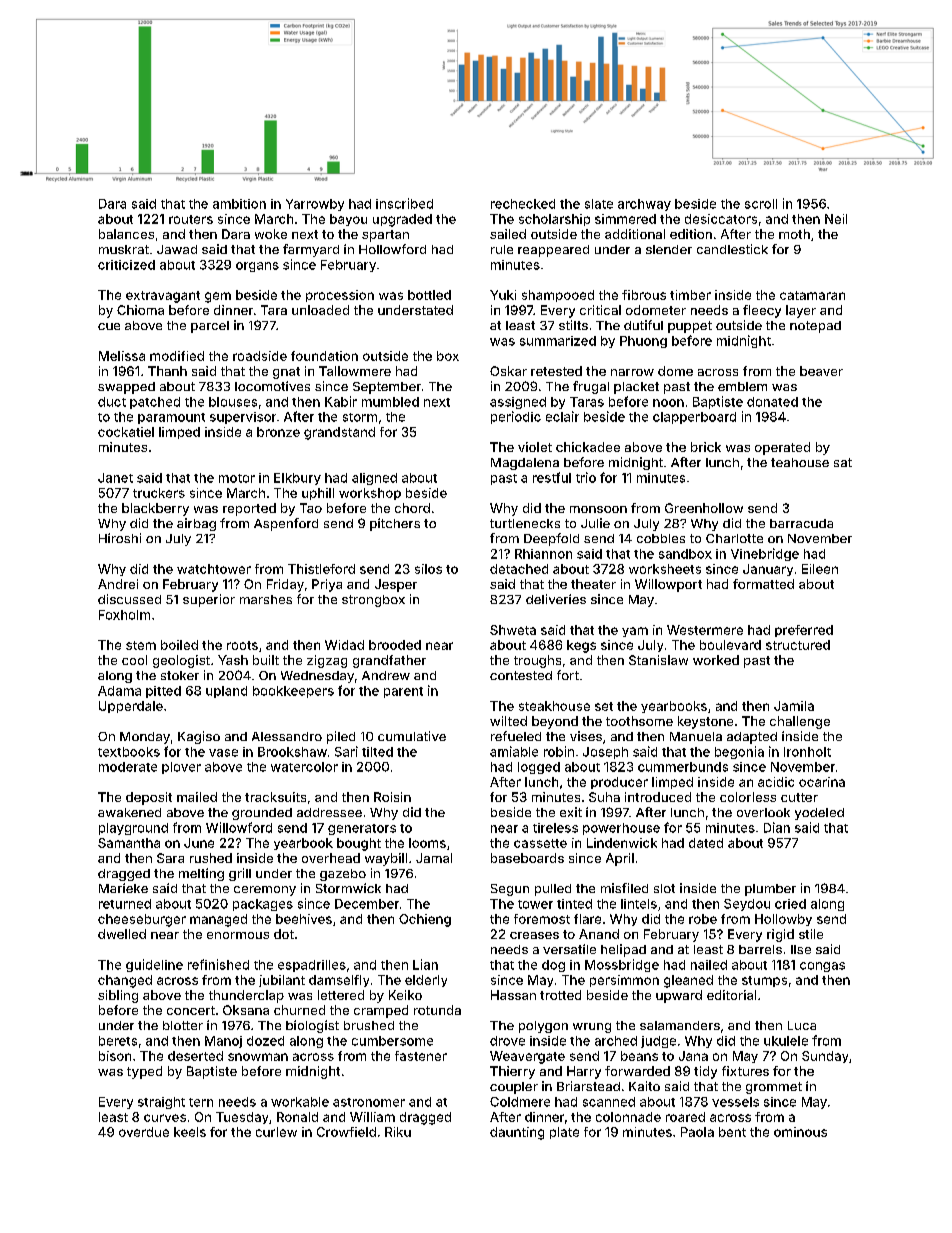 This screenshot has height=1233, width=952. Describe the element at coordinates (777, 827) in the screenshot. I see `Dian` at that location.
